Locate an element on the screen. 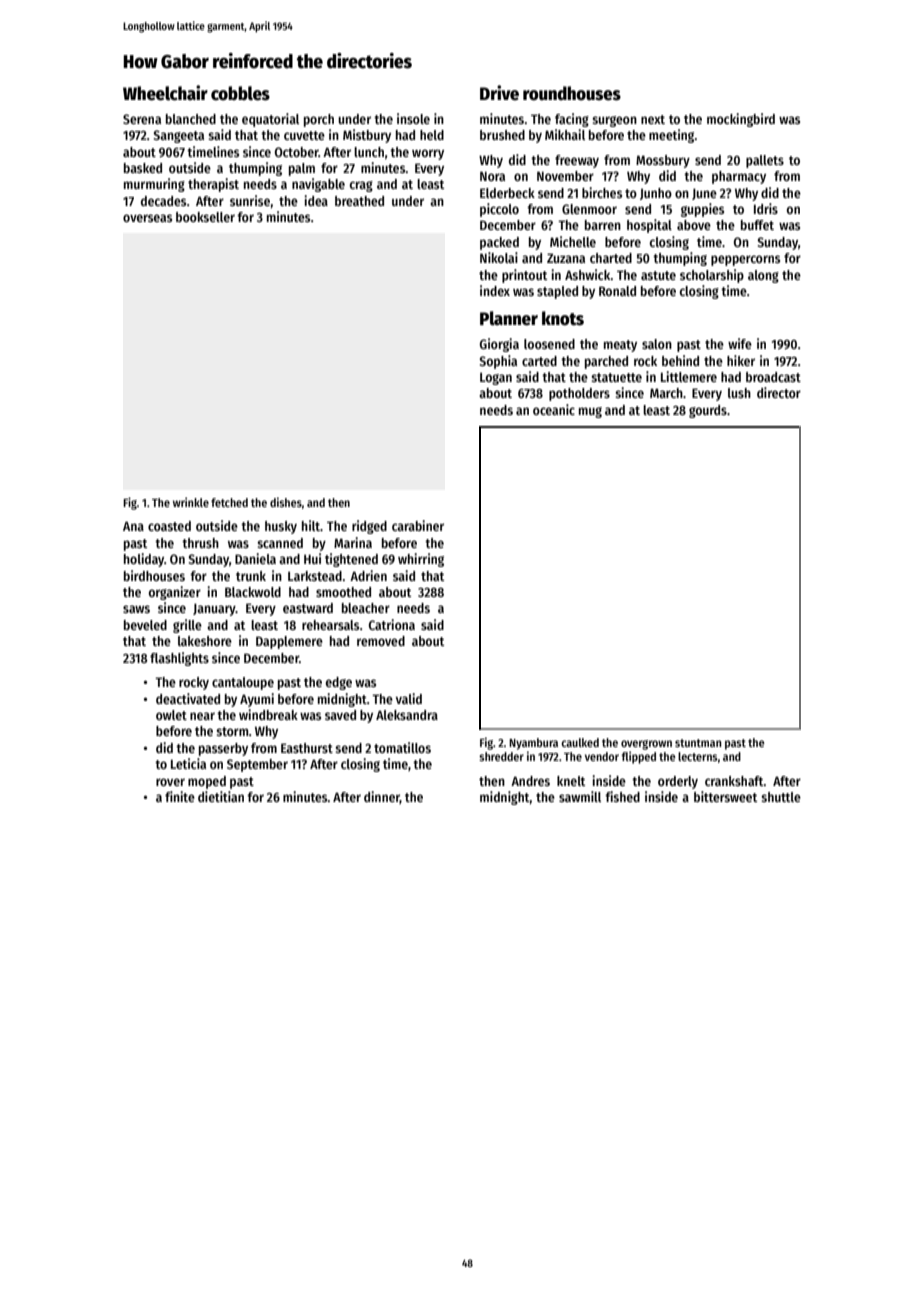 This screenshot has height=1314, width=924. dinner is located at coordinates (382, 797).
